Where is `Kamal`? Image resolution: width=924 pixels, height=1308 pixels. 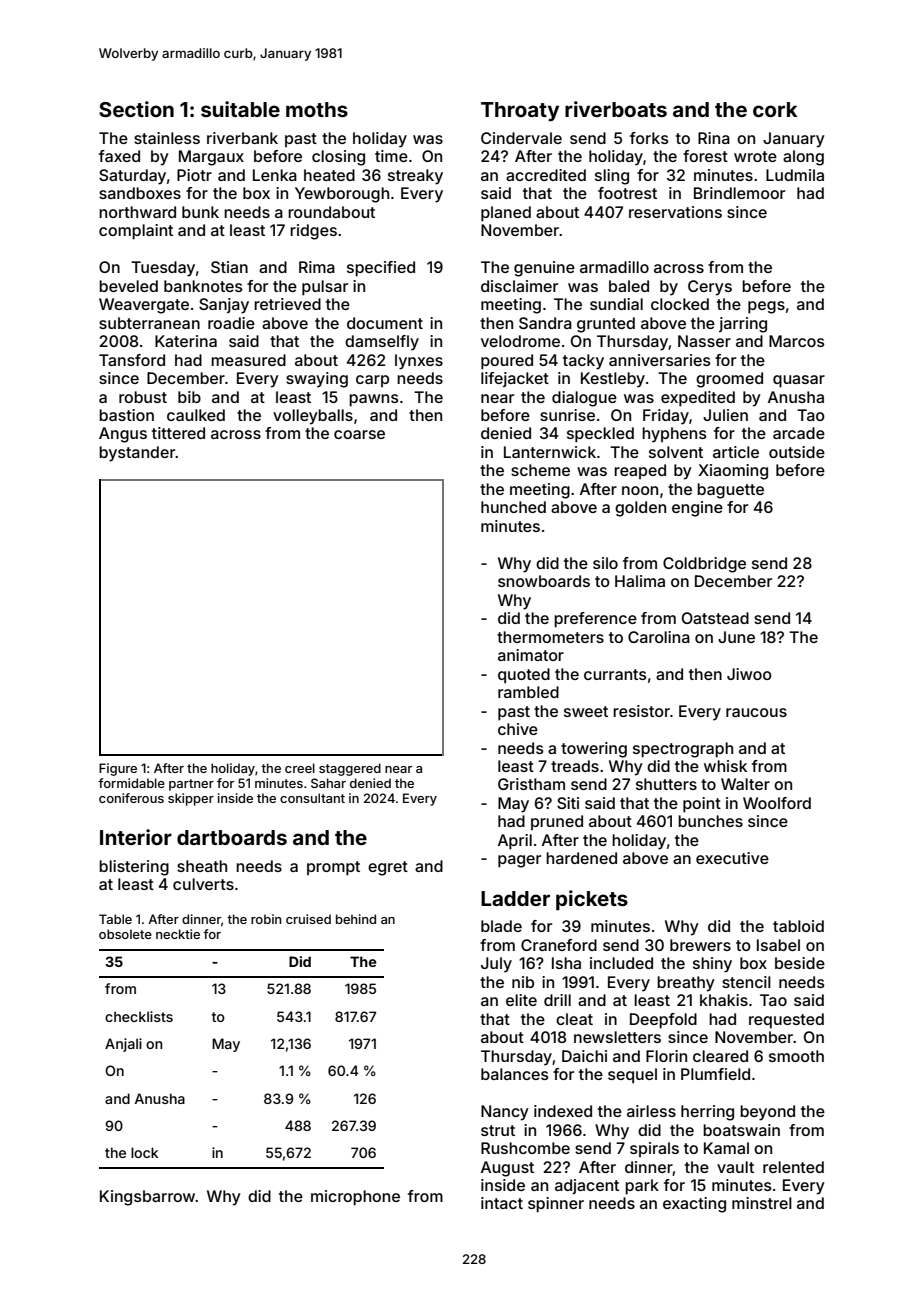
Kamal is located at coordinates (726, 1148).
